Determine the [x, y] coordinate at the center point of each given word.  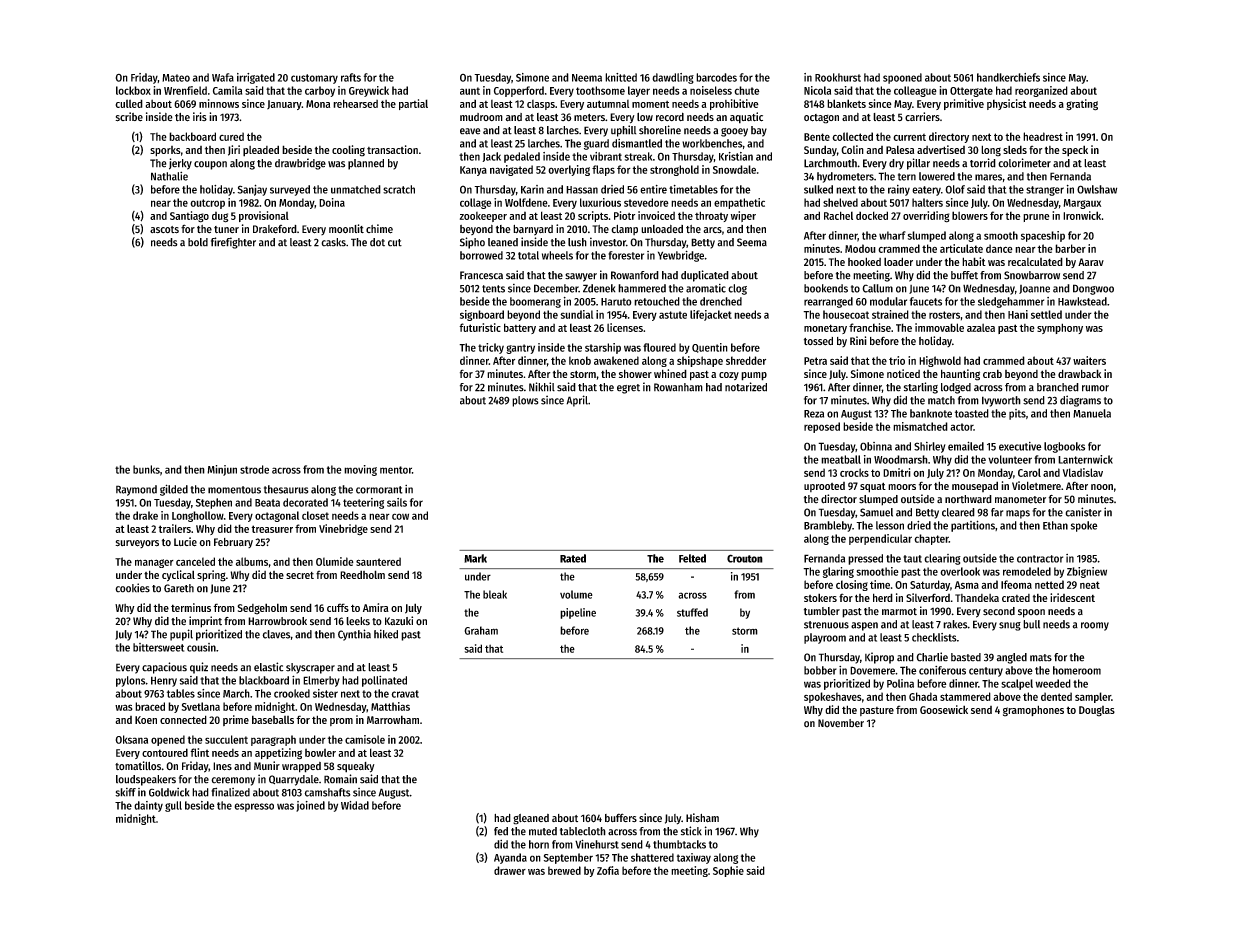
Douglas [1097, 711]
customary [314, 79]
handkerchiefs [1008, 77]
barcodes [716, 77]
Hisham [702, 818]
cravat [405, 694]
